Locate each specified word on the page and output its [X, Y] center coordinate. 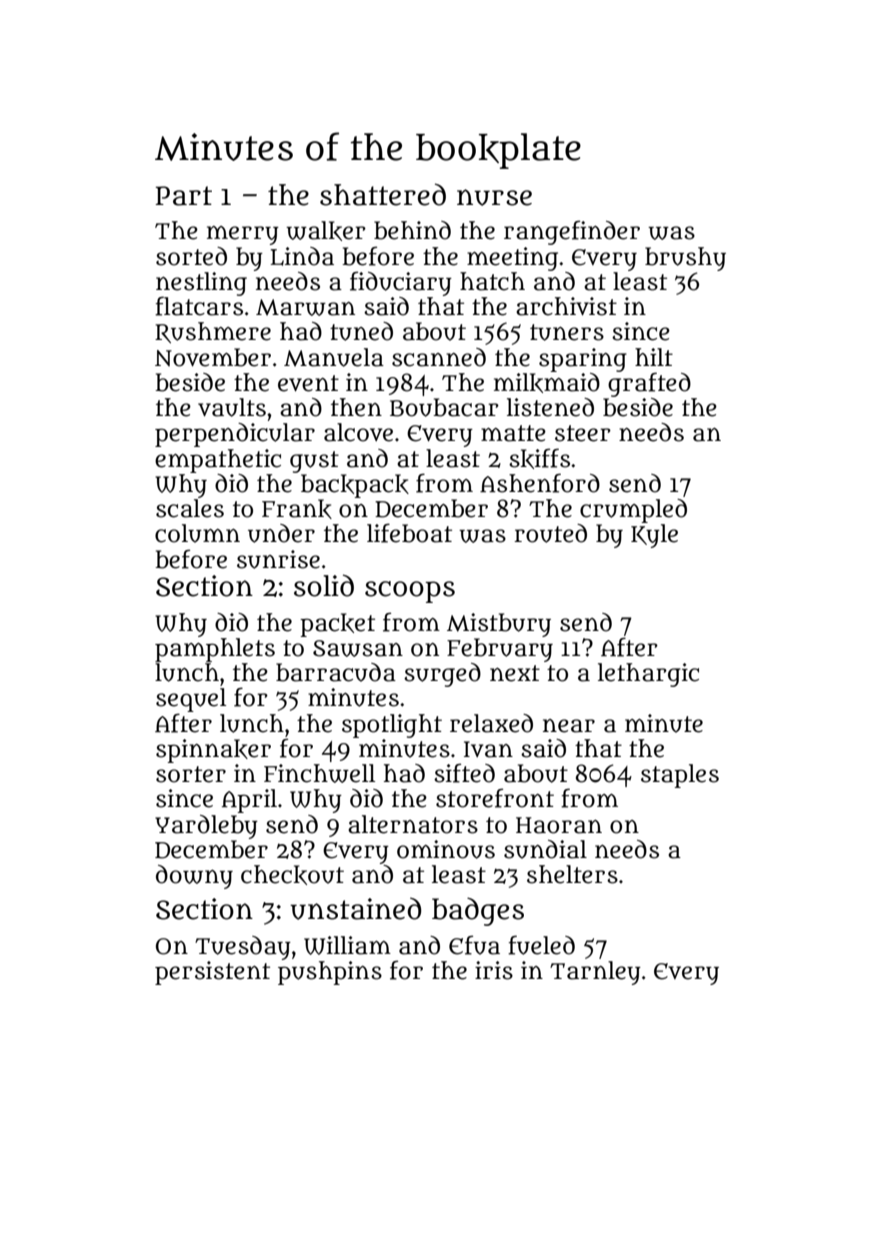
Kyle [654, 536]
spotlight [392, 726]
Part [183, 196]
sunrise [278, 559]
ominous [446, 849]
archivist [566, 306]
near [569, 726]
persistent [212, 973]
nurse [494, 197]
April [249, 801]
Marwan [305, 307]
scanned [439, 357]
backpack [355, 486]
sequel [191, 700]
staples [680, 776]
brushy [685, 259]
